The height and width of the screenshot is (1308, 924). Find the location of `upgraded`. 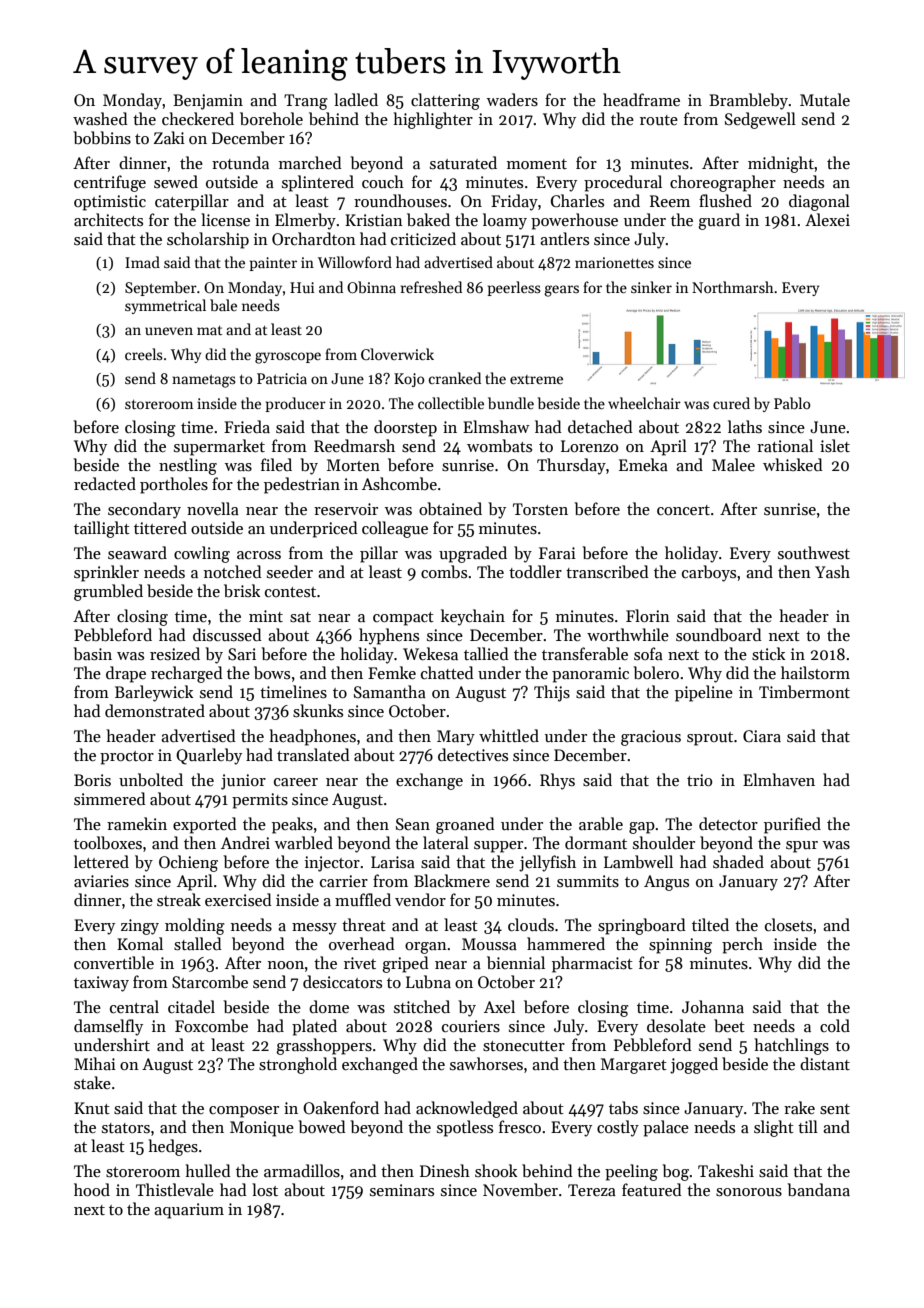

upgraded is located at coordinates (473, 554).
